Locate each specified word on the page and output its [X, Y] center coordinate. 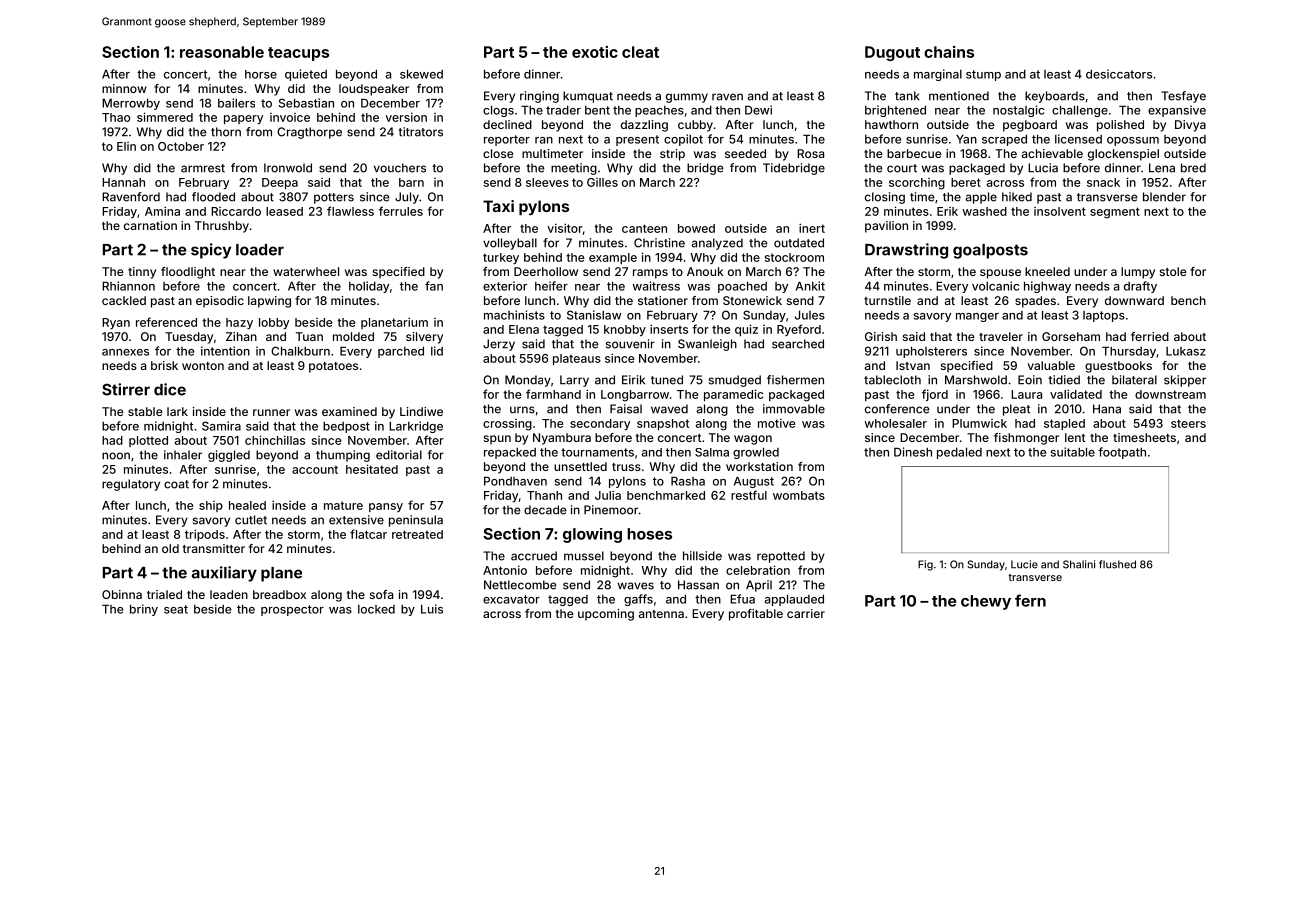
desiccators [1119, 74]
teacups [298, 54]
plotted [148, 441]
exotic [595, 52]
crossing [507, 425]
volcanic [995, 286]
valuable [1051, 365]
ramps [650, 274]
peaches [659, 111]
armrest [203, 168]
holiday [369, 287]
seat [176, 609]
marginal [938, 75]
